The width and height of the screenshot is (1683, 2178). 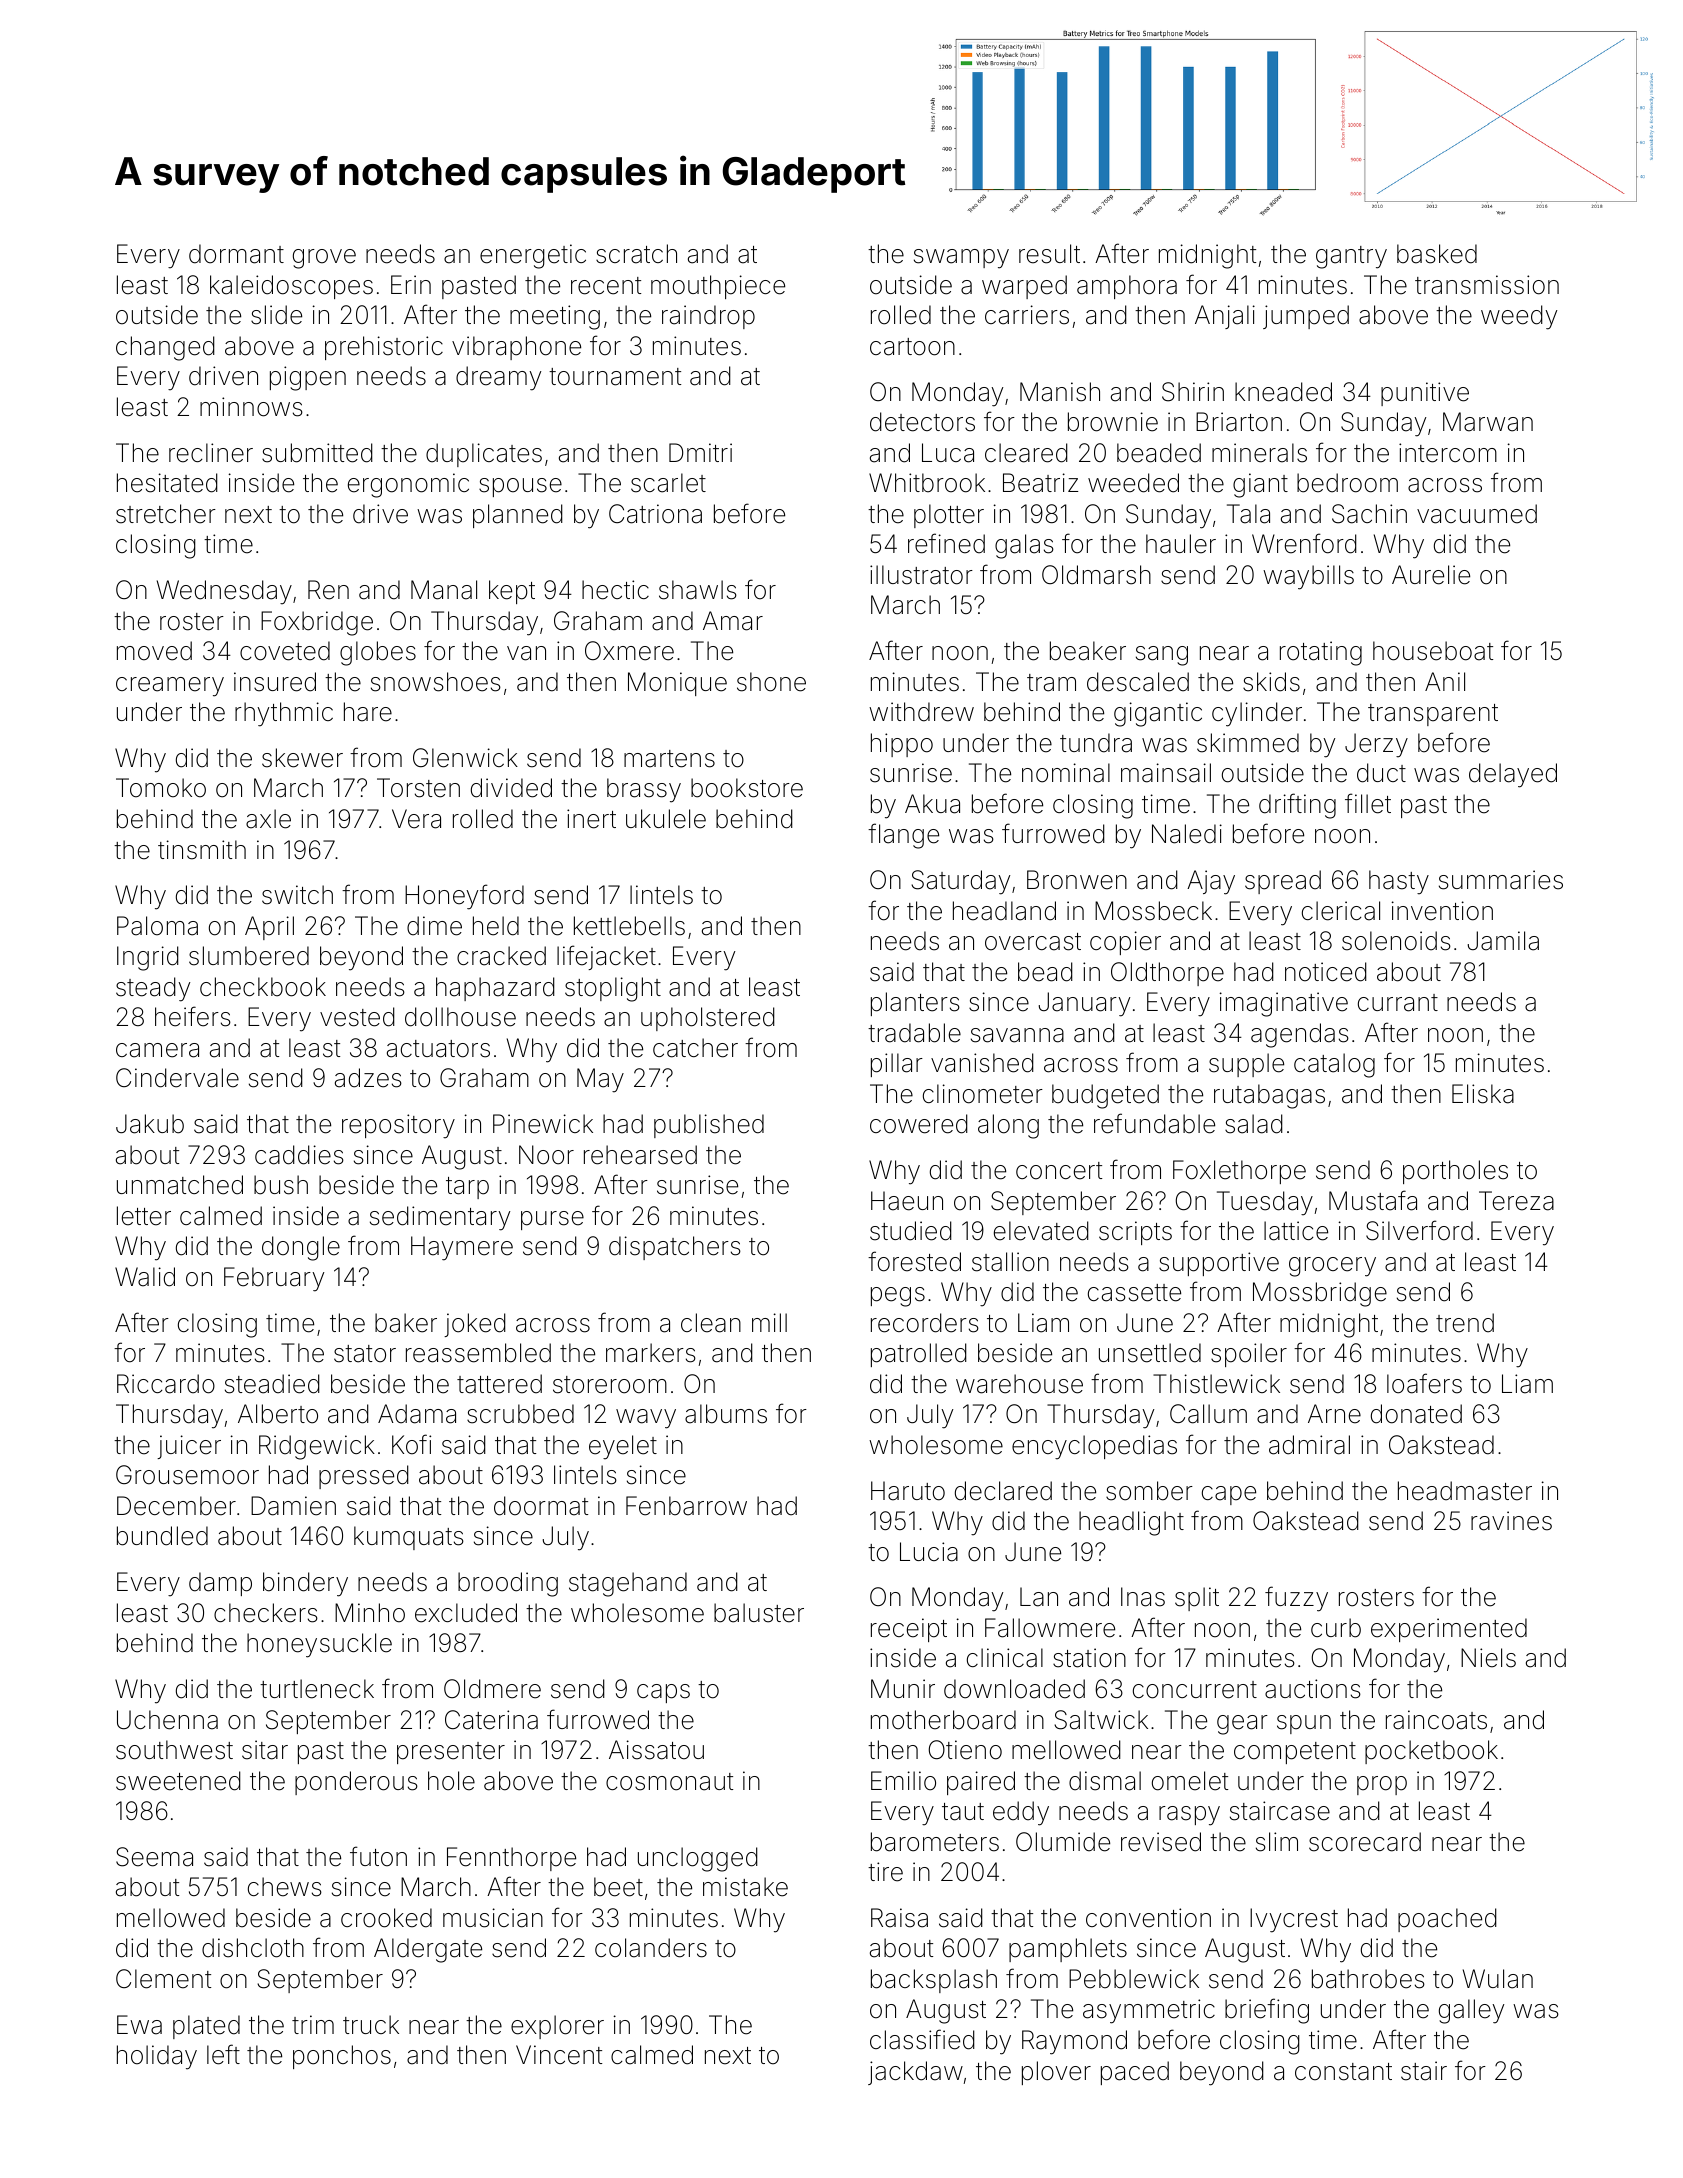 I want to click on catalog, so click(x=1334, y=1065).
